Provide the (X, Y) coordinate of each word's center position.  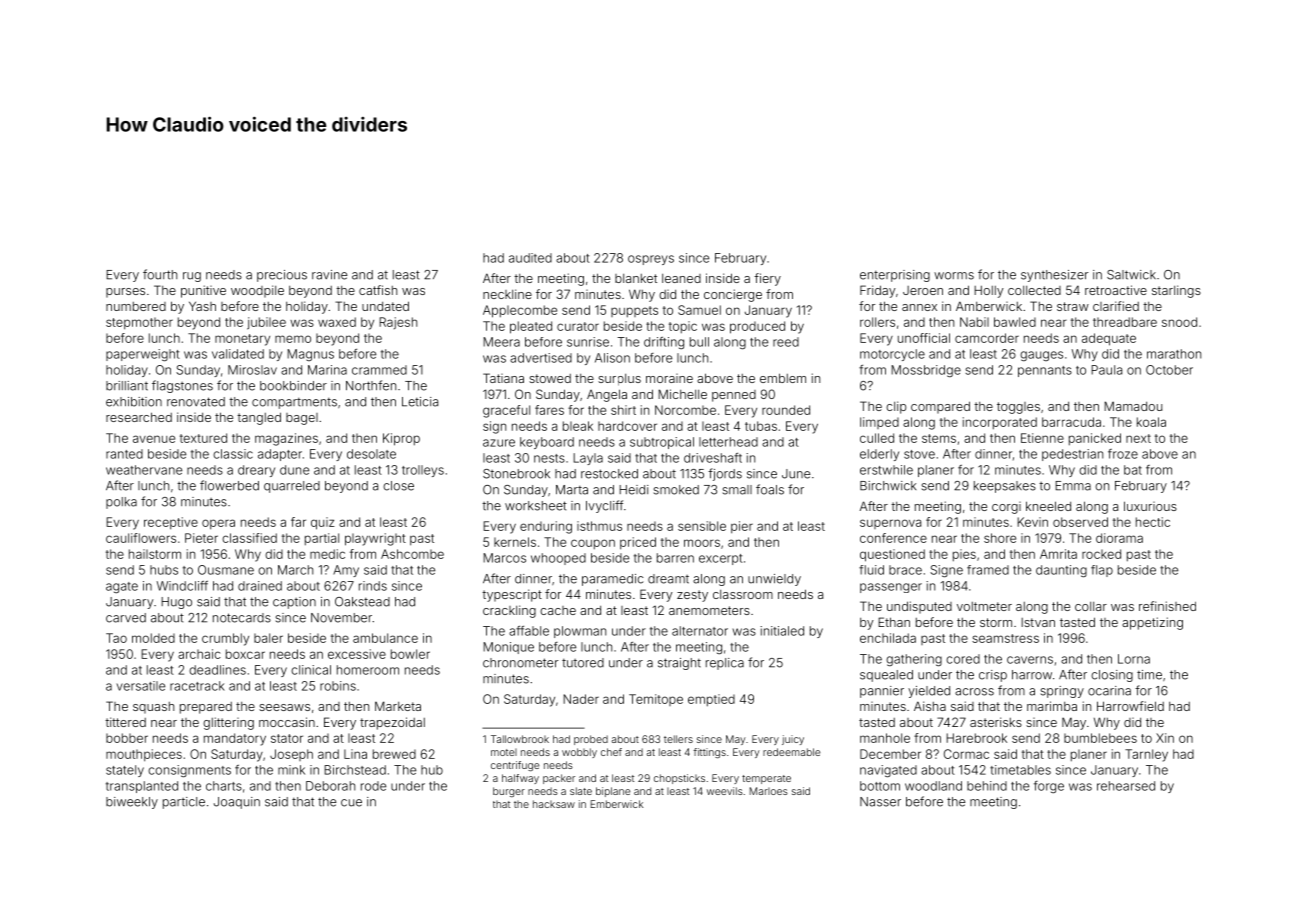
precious (282, 276)
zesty (692, 596)
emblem (783, 378)
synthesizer (1054, 276)
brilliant (127, 386)
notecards (242, 618)
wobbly (579, 753)
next (1138, 438)
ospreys (651, 260)
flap (1102, 571)
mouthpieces (144, 755)
